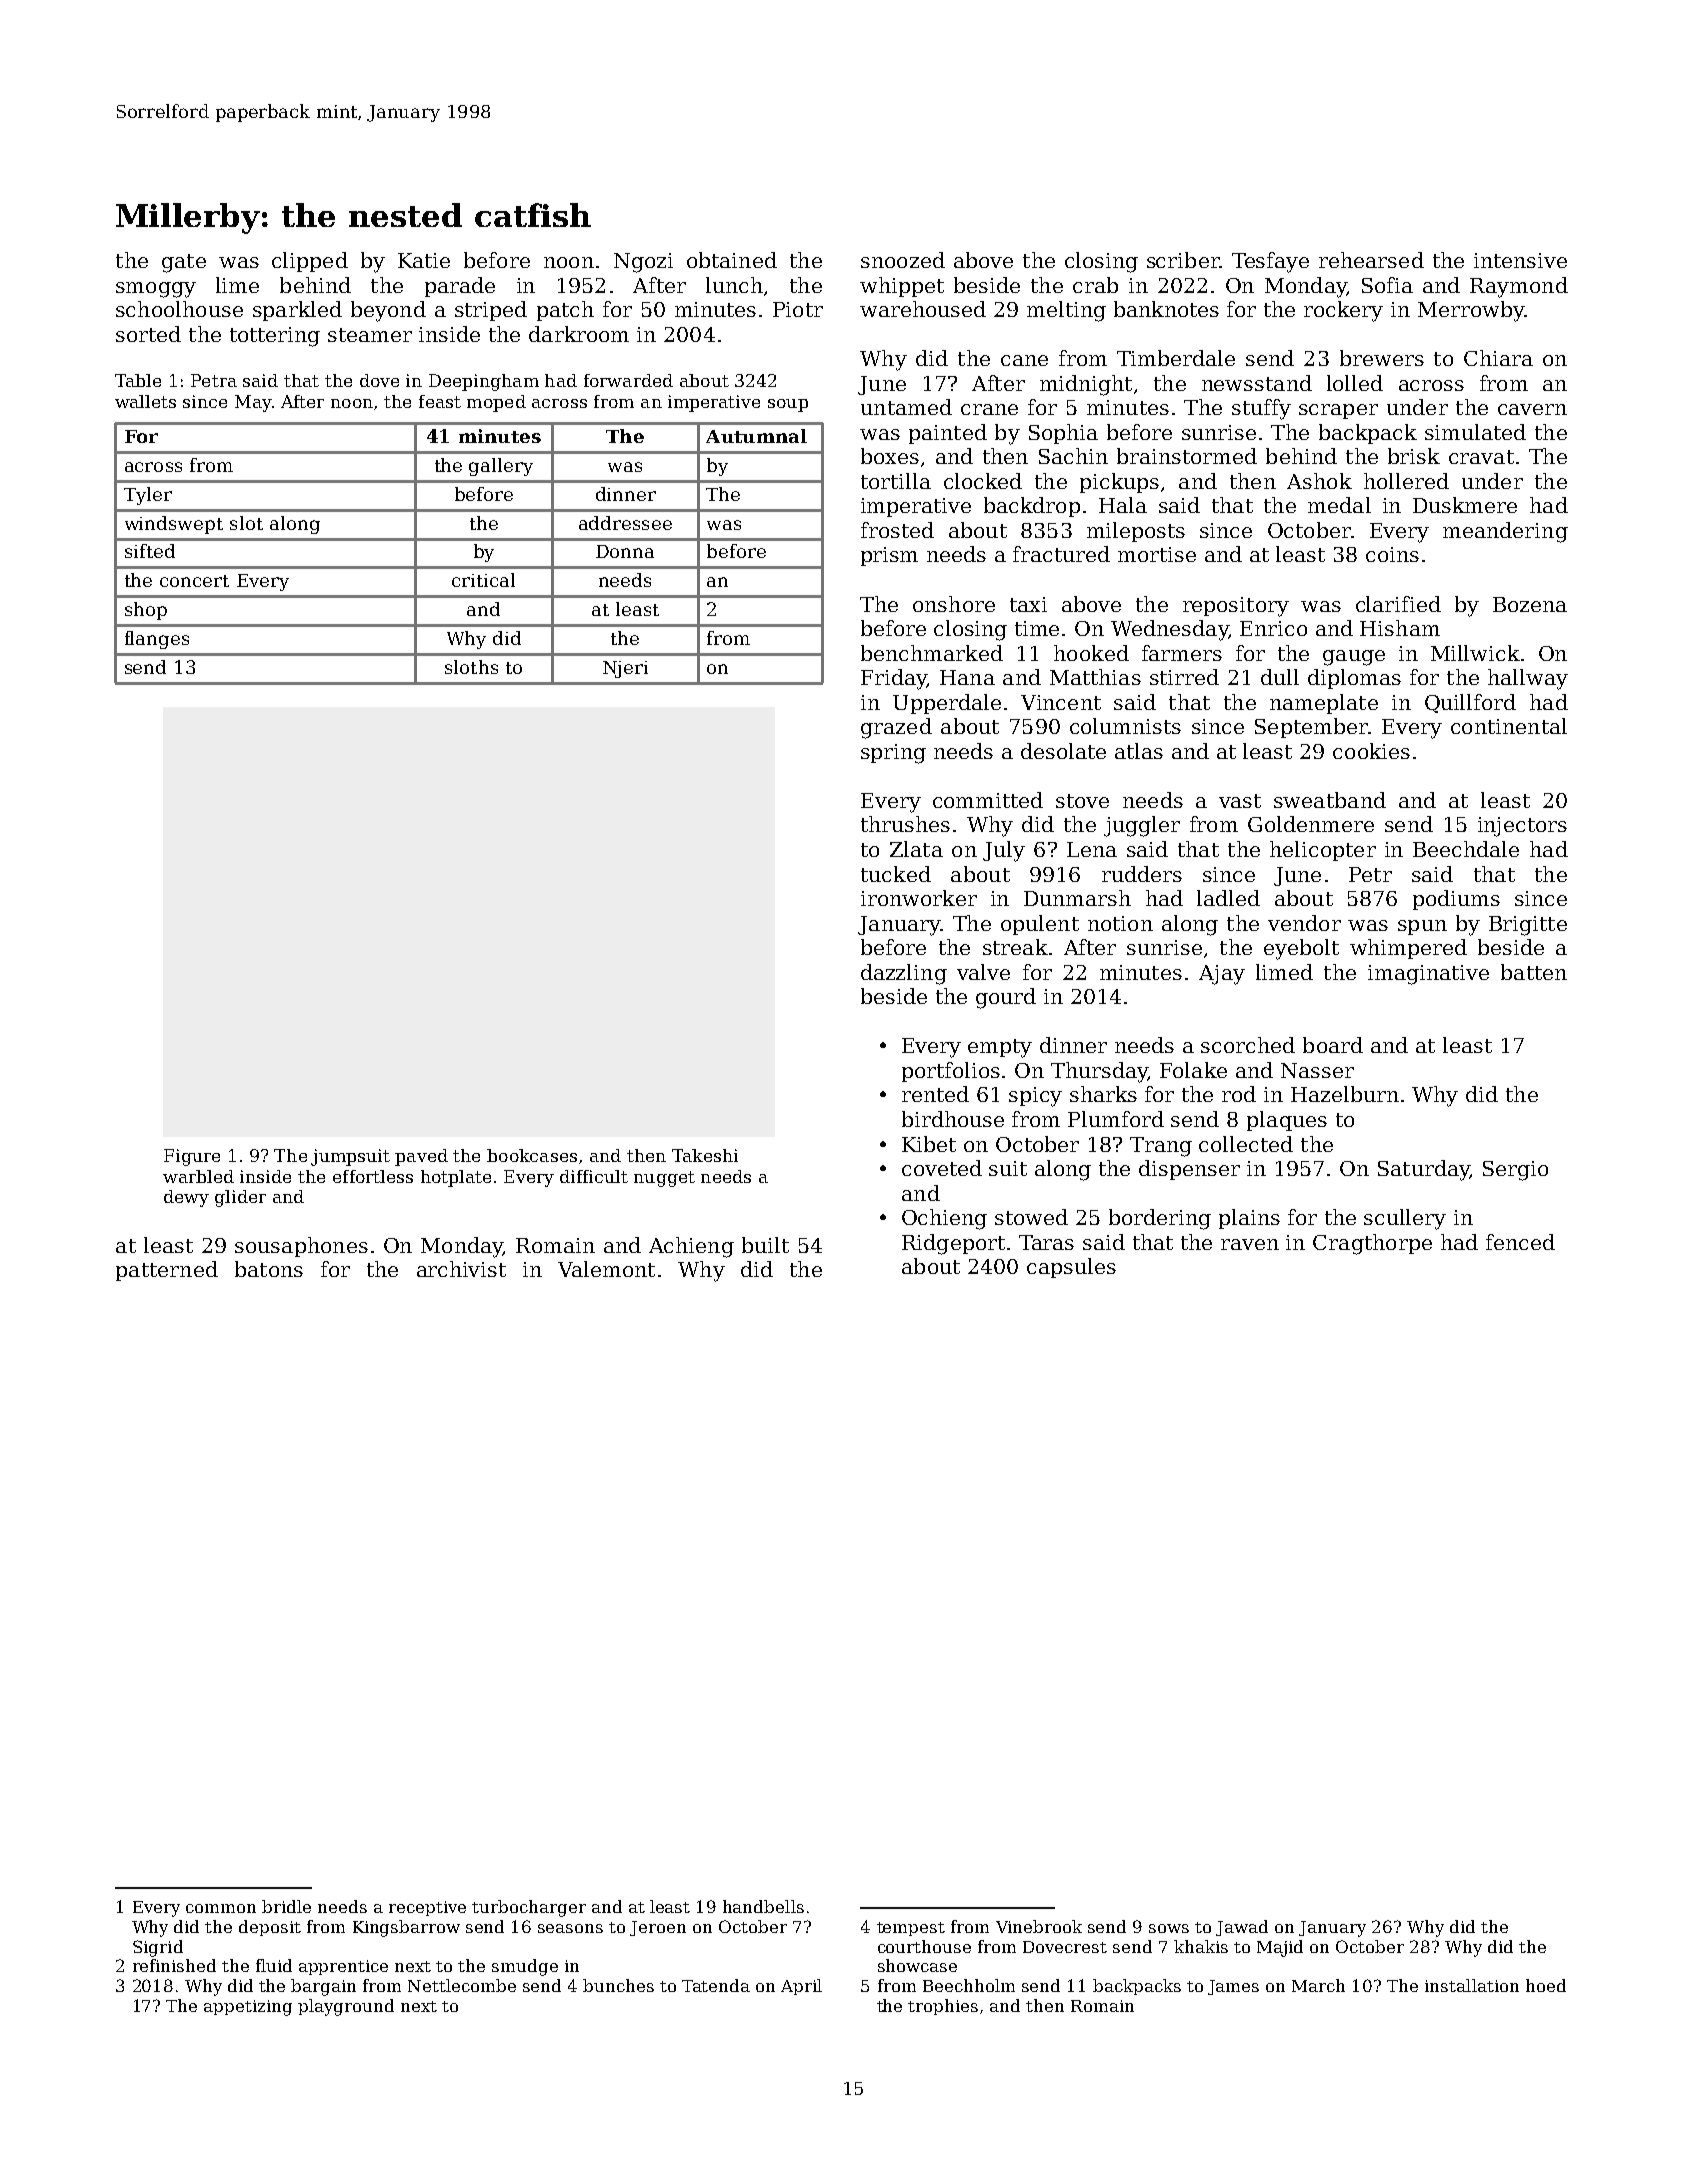 This document has height=2178, width=1683. Describe the element at coordinates (248, 2008) in the document. I see `appetizing` at that location.
